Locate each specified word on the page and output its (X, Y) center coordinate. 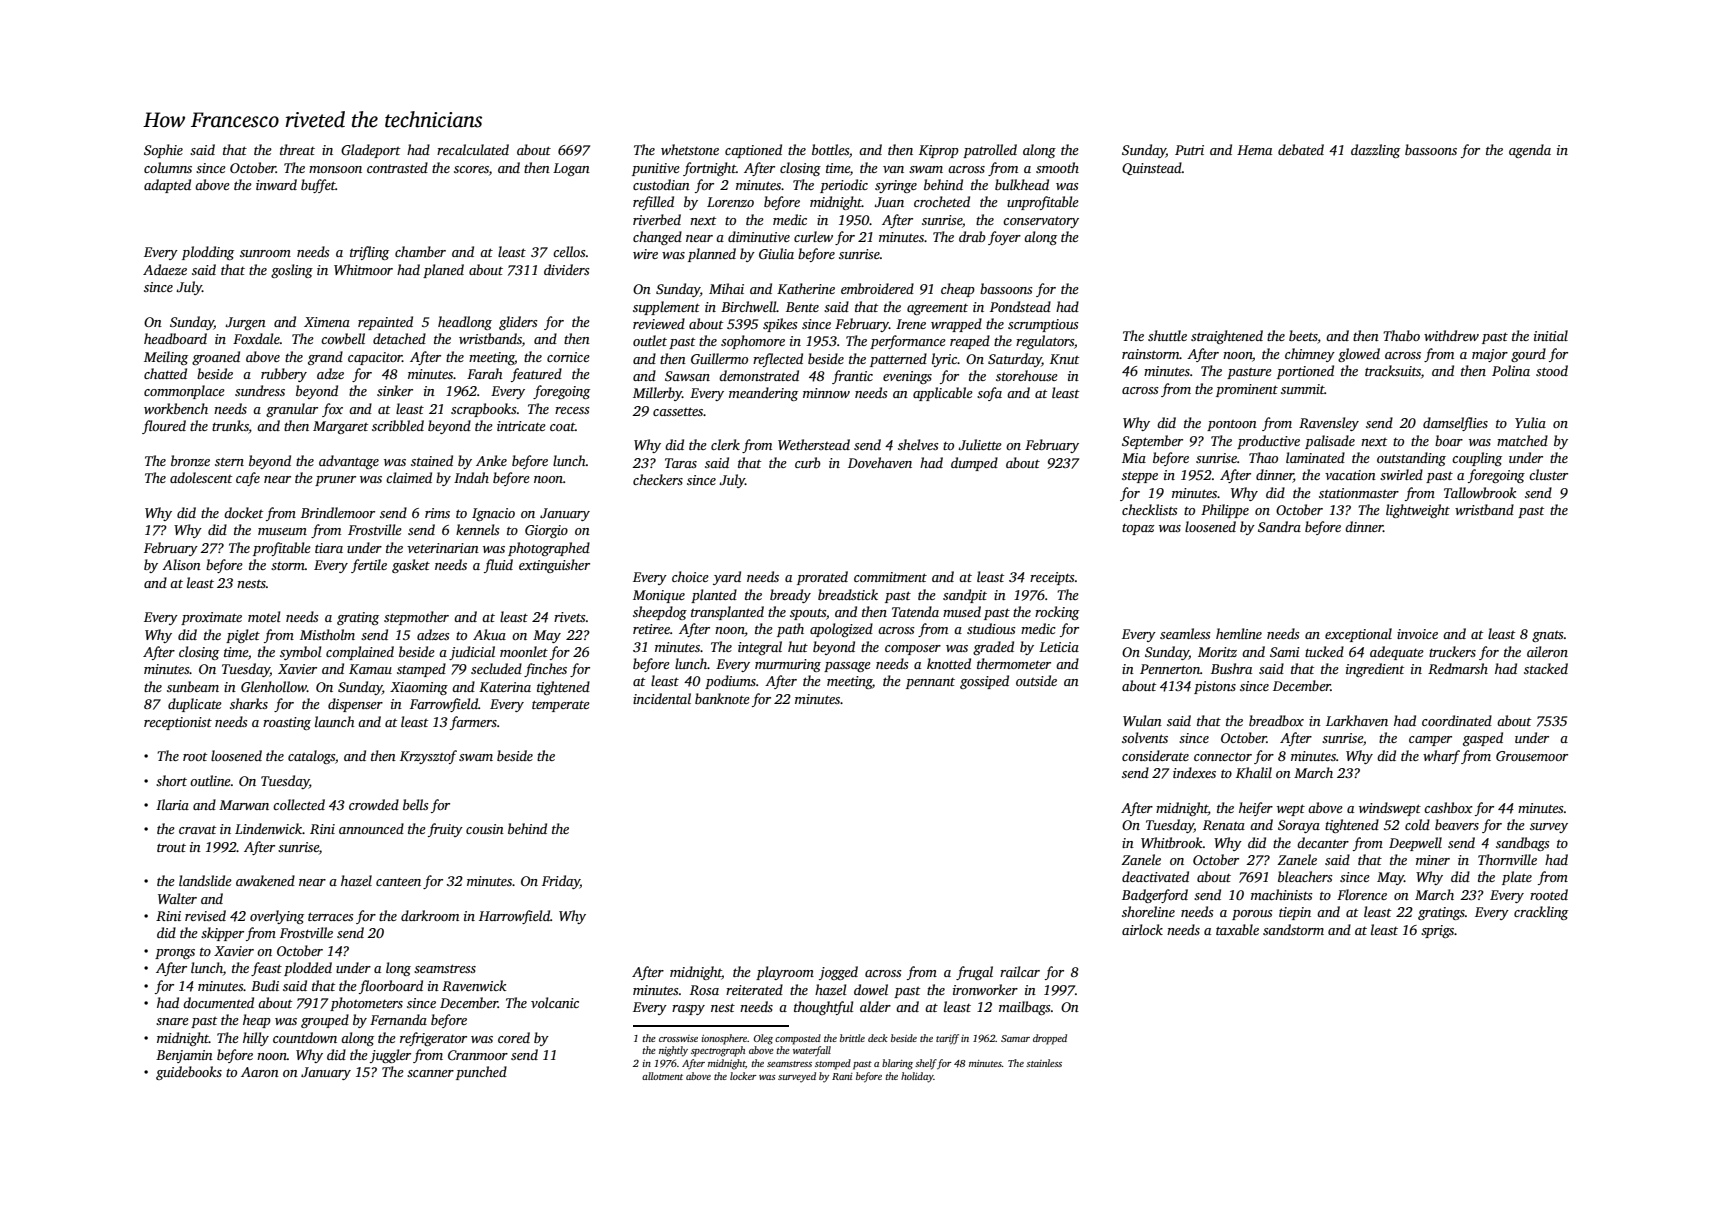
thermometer (1014, 663)
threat (297, 149)
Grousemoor (1532, 756)
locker (743, 1076)
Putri (1189, 150)
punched (481, 1073)
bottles (830, 149)
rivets (570, 617)
